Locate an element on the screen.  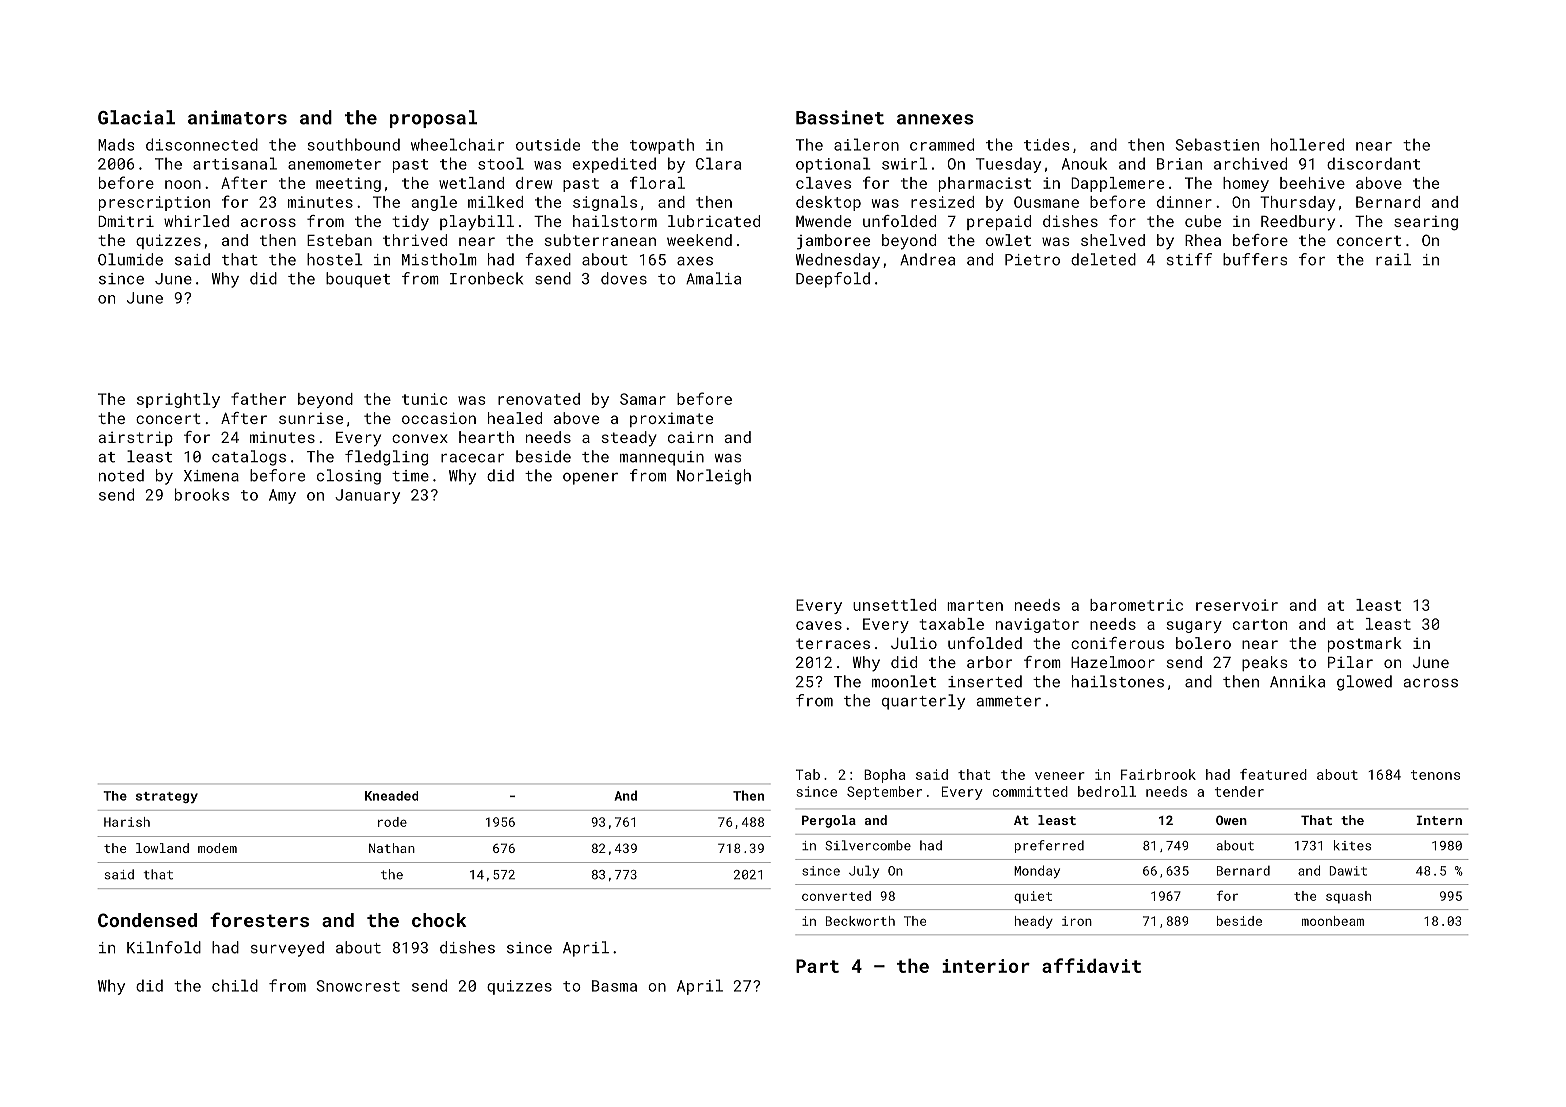
brooks is located at coordinates (202, 494).
